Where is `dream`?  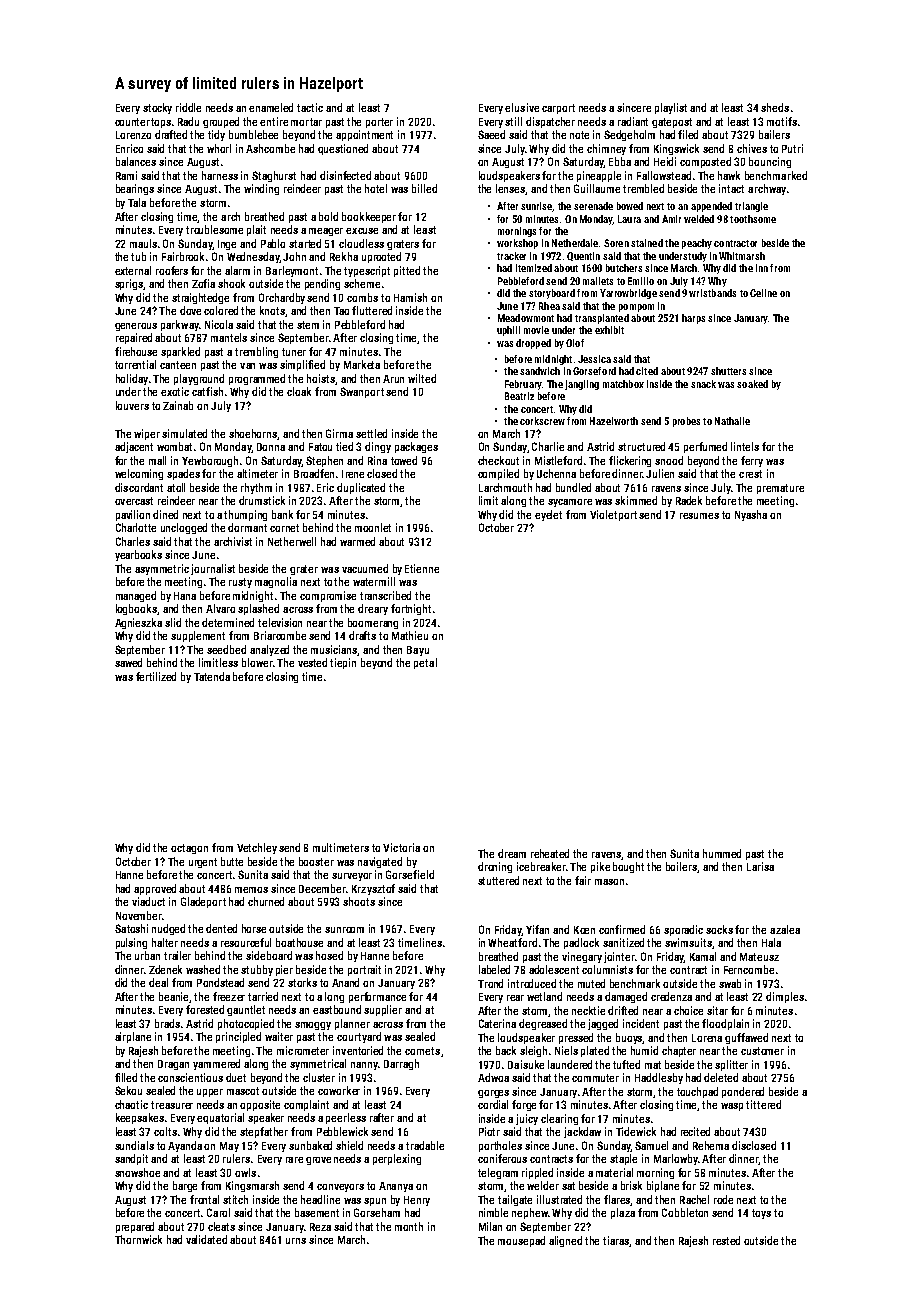 dream is located at coordinates (512, 853).
